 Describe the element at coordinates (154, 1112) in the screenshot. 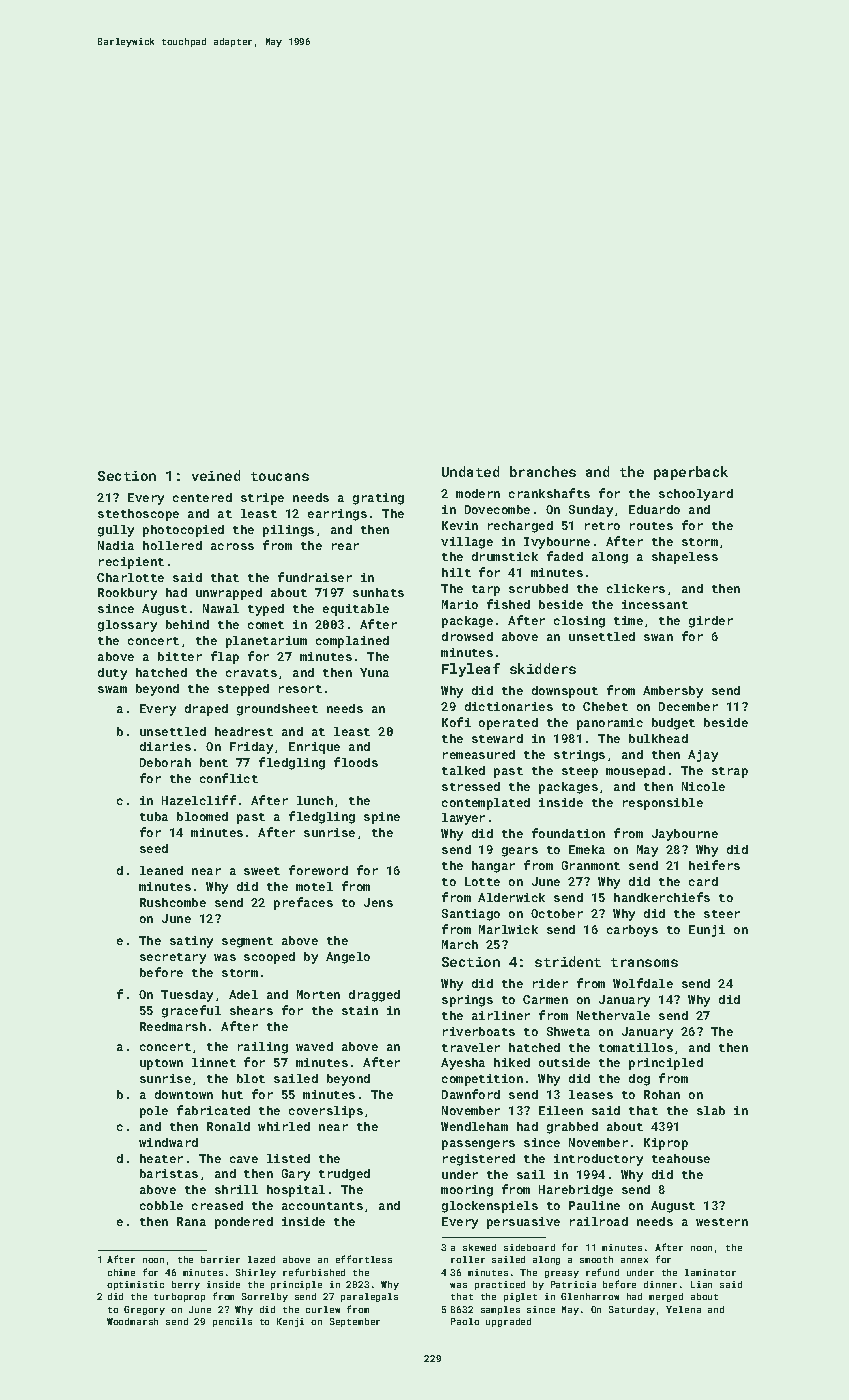

I see `pole` at that location.
